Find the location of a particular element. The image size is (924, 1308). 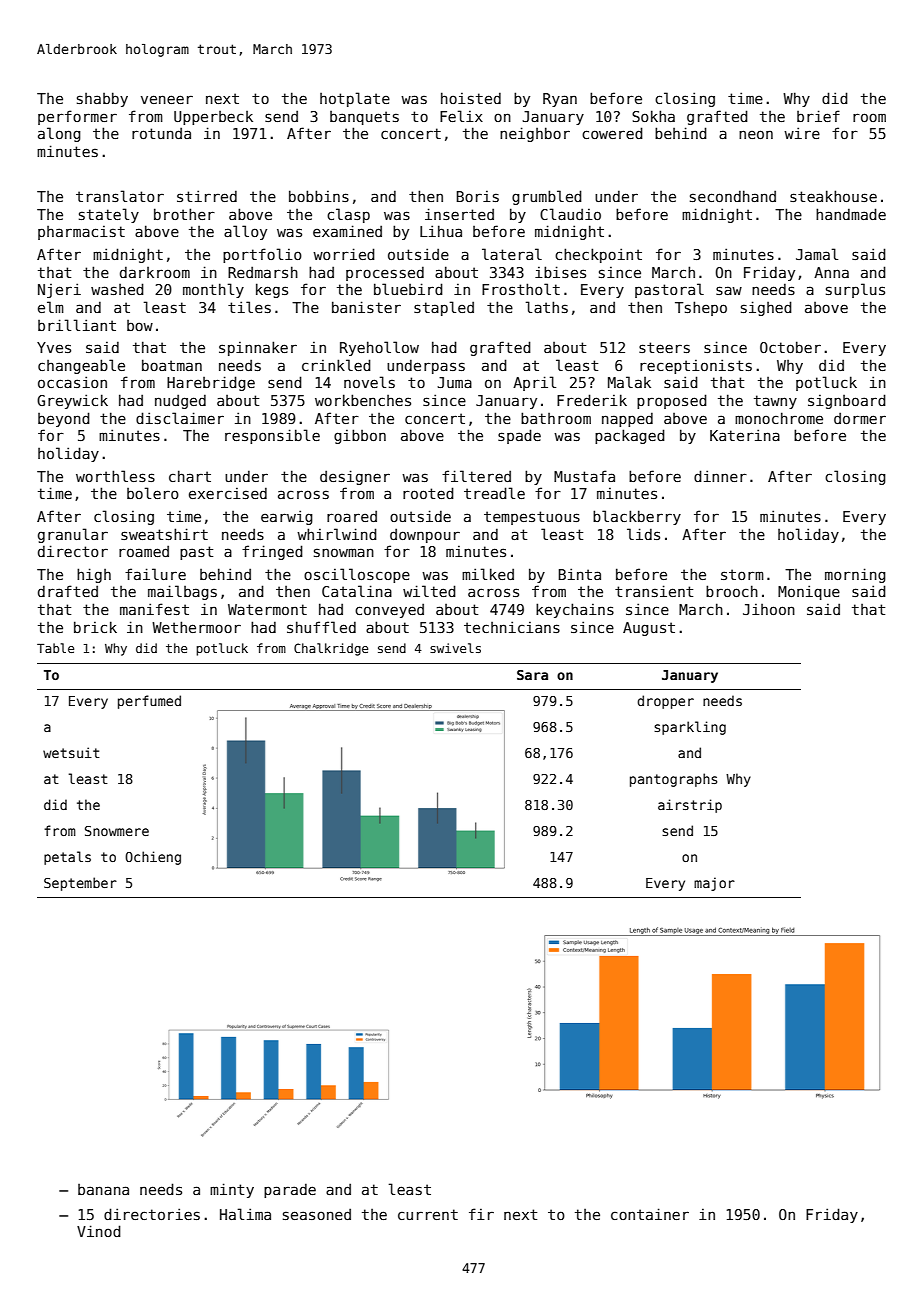

laths is located at coordinates (547, 307).
